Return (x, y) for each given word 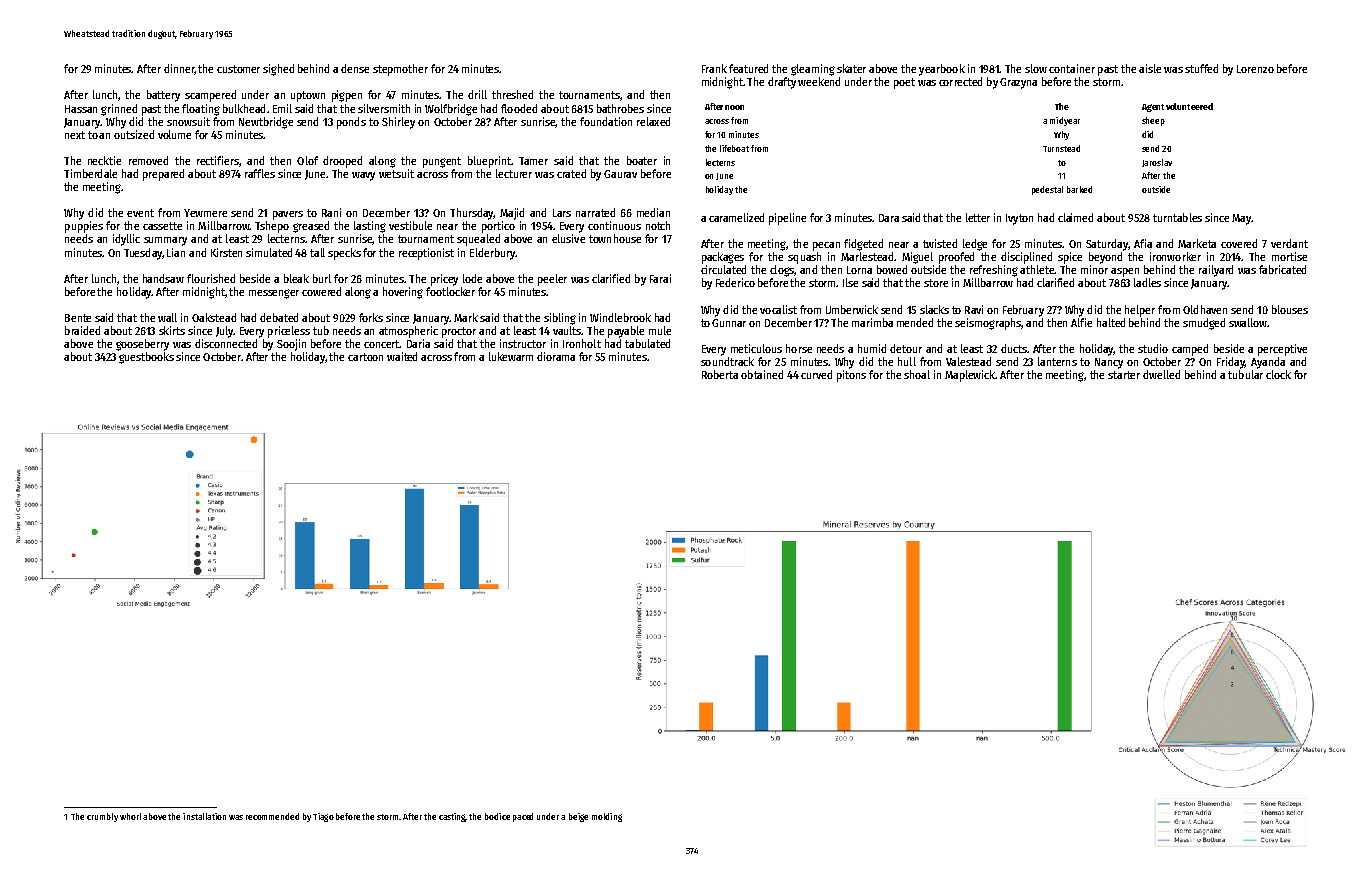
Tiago (323, 817)
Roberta (720, 374)
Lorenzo (1255, 69)
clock (1278, 374)
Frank (714, 68)
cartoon (365, 357)
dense (355, 68)
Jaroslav (1157, 163)
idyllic (126, 240)
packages (723, 258)
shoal (917, 374)
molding (607, 817)
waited (402, 356)
